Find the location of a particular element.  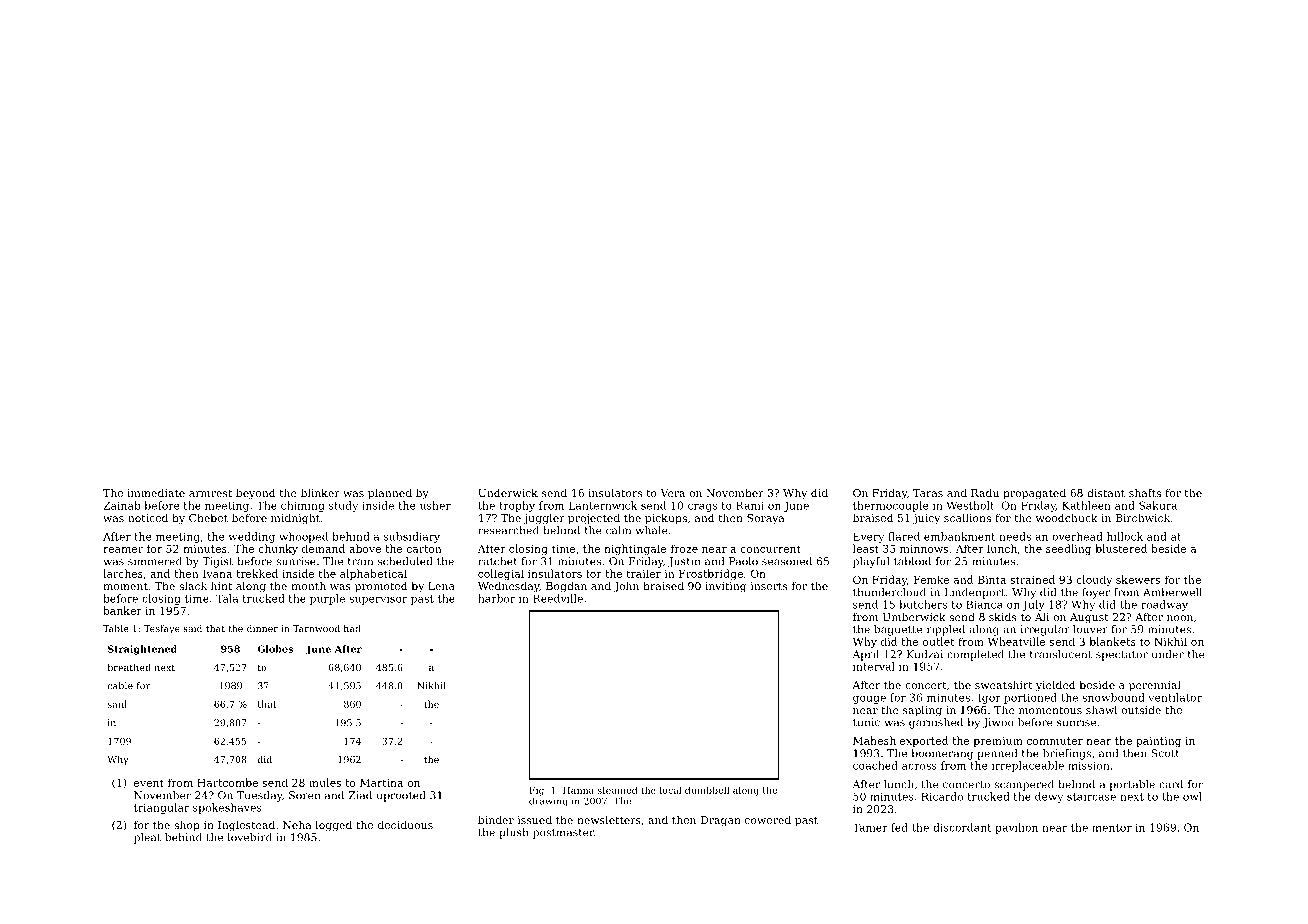

pleat is located at coordinates (147, 838).
